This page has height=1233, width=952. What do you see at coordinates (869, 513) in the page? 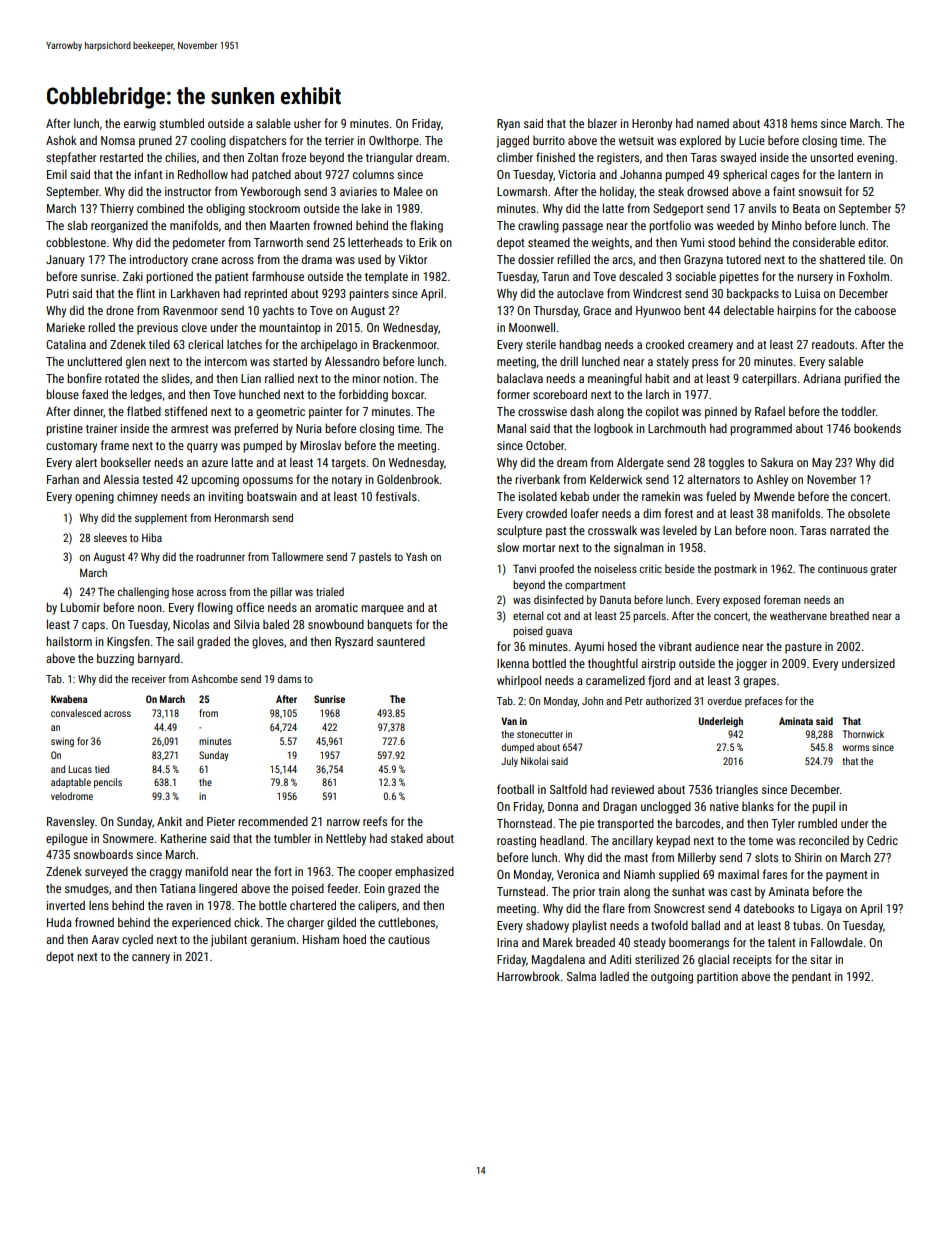
I see `obsolete` at bounding box center [869, 513].
